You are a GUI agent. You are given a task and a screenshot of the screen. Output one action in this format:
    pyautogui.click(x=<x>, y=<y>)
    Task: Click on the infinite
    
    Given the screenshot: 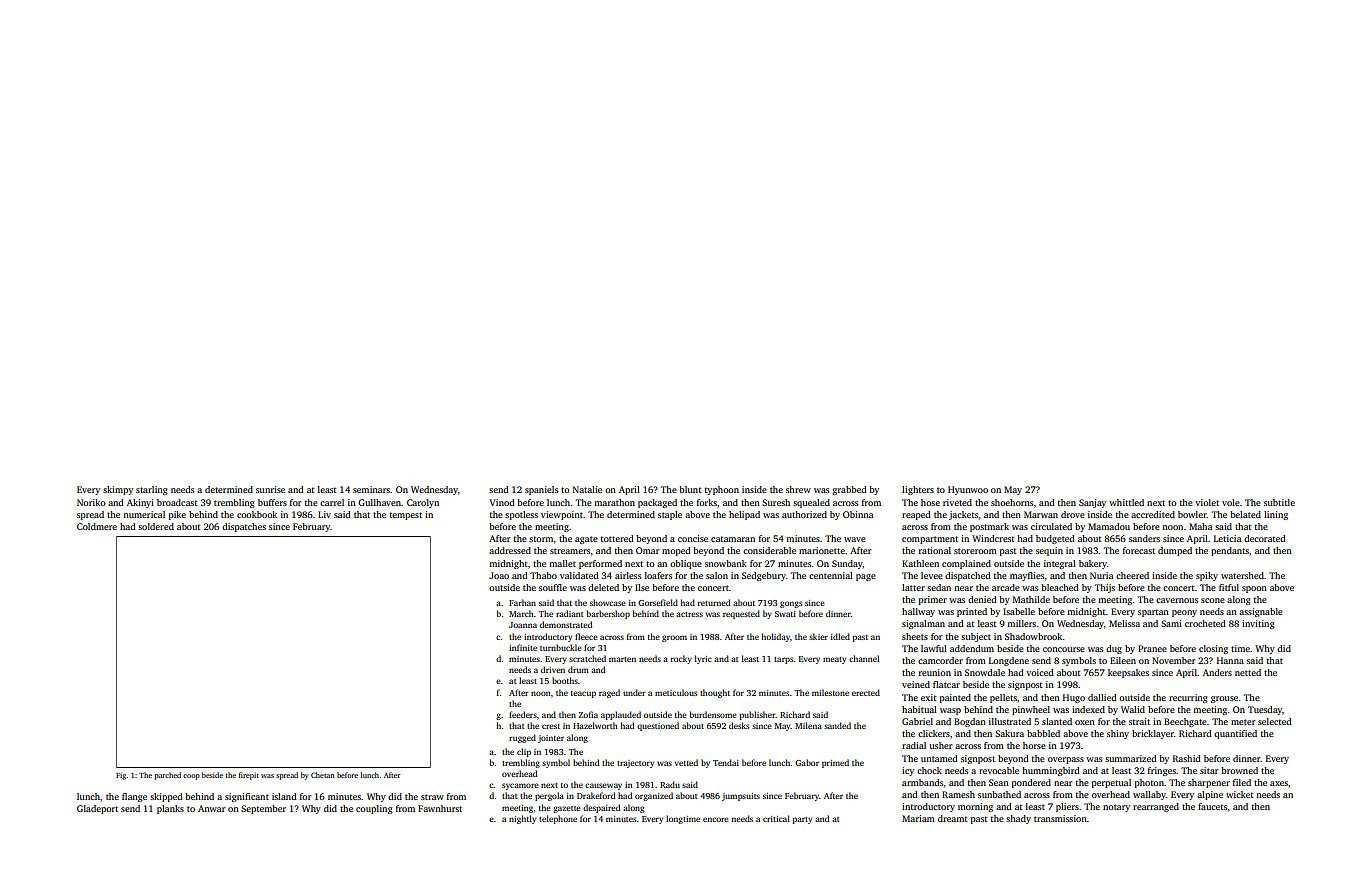 What is the action you would take?
    pyautogui.click(x=523, y=647)
